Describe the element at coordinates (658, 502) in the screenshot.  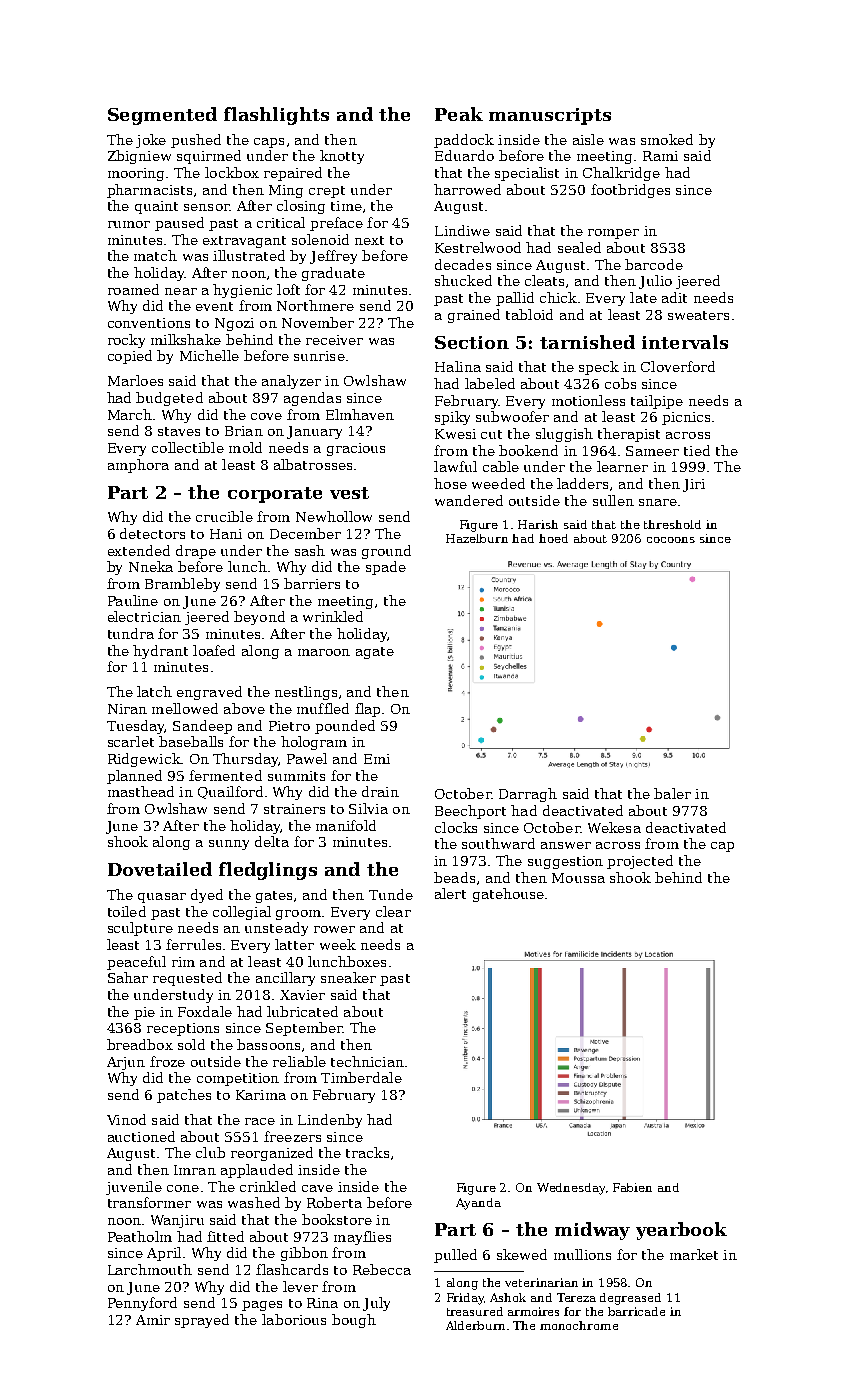
I see `snare` at that location.
